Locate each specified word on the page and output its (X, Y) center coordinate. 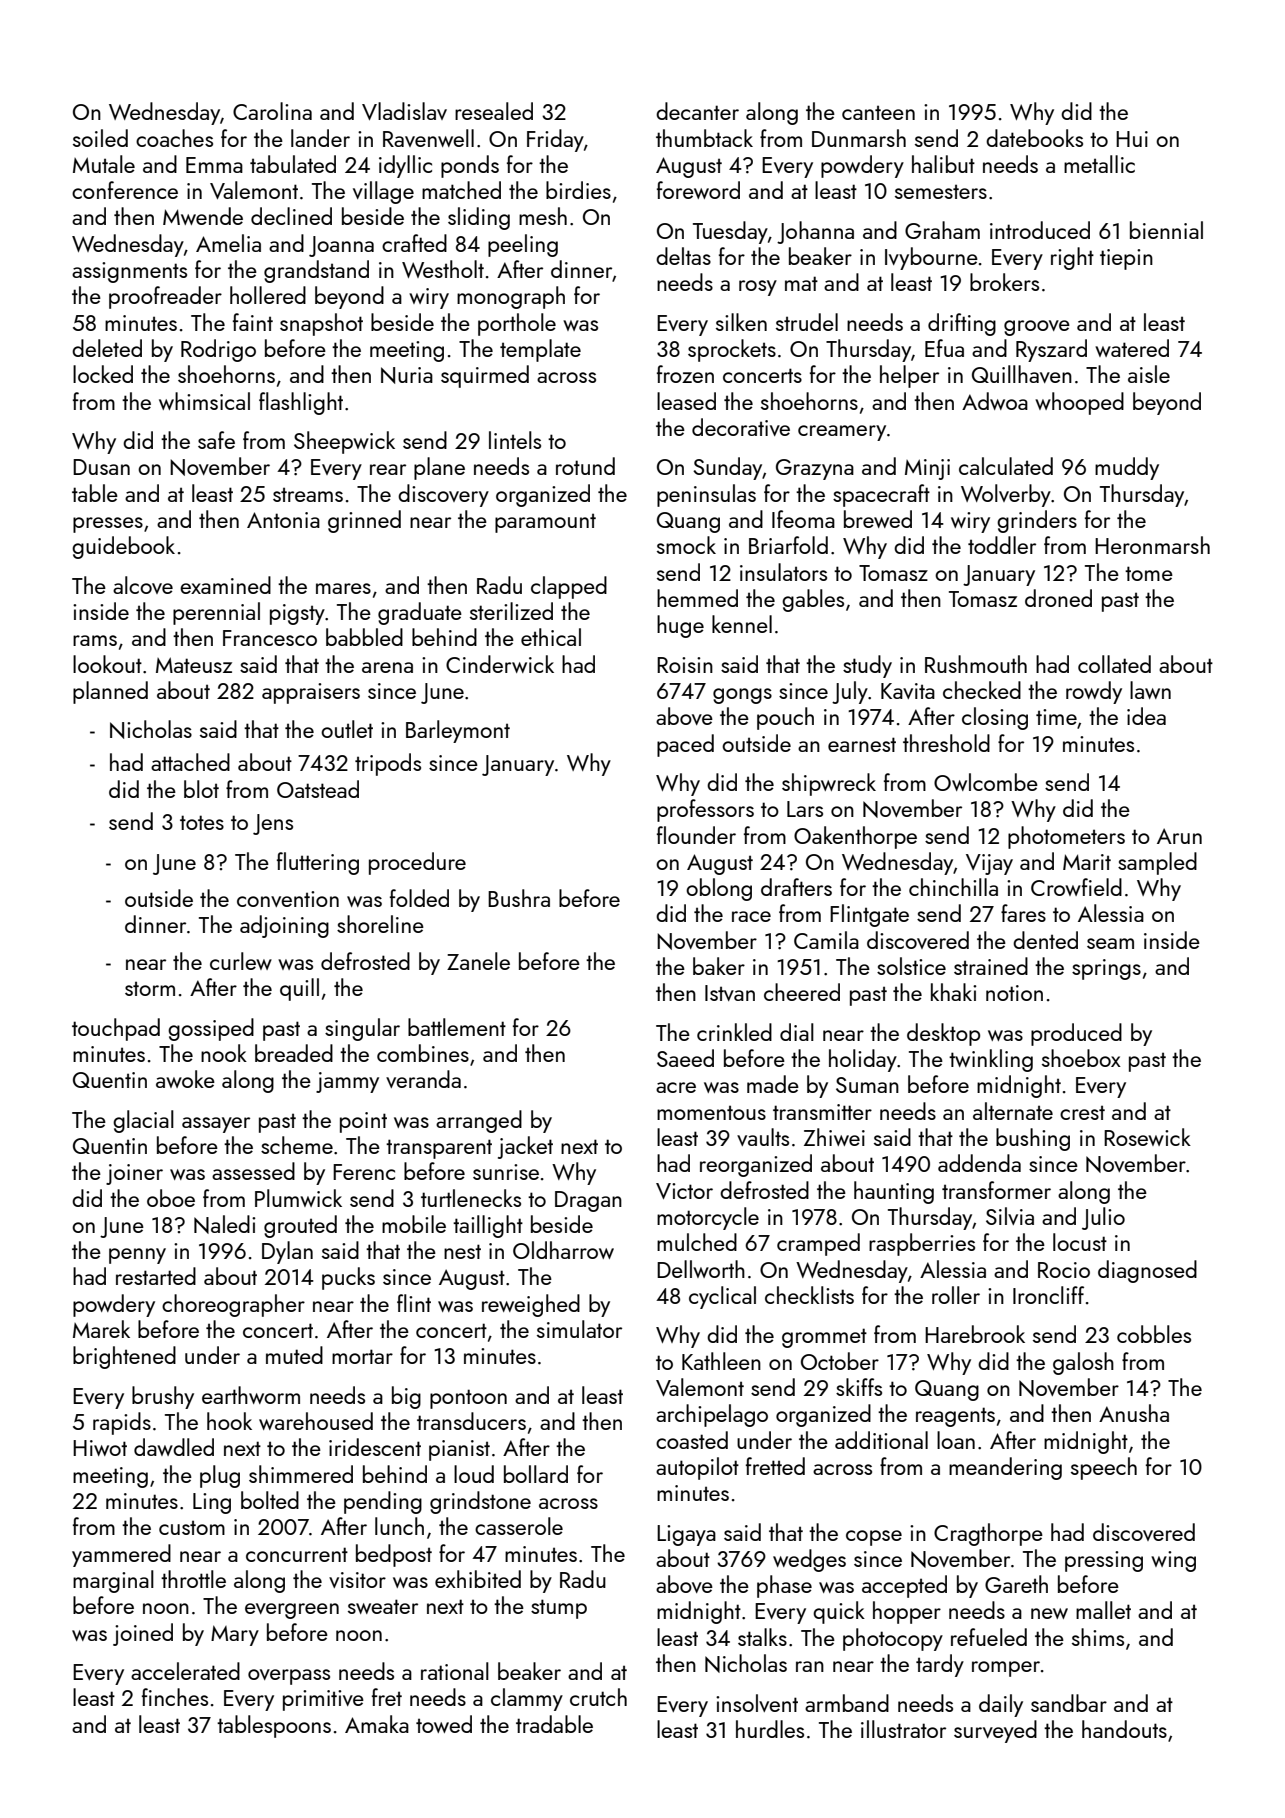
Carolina (272, 111)
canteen (878, 112)
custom (192, 1527)
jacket (525, 1147)
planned (110, 692)
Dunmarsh (859, 138)
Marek (101, 1329)
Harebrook (975, 1334)
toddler (1002, 545)
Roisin (685, 665)
